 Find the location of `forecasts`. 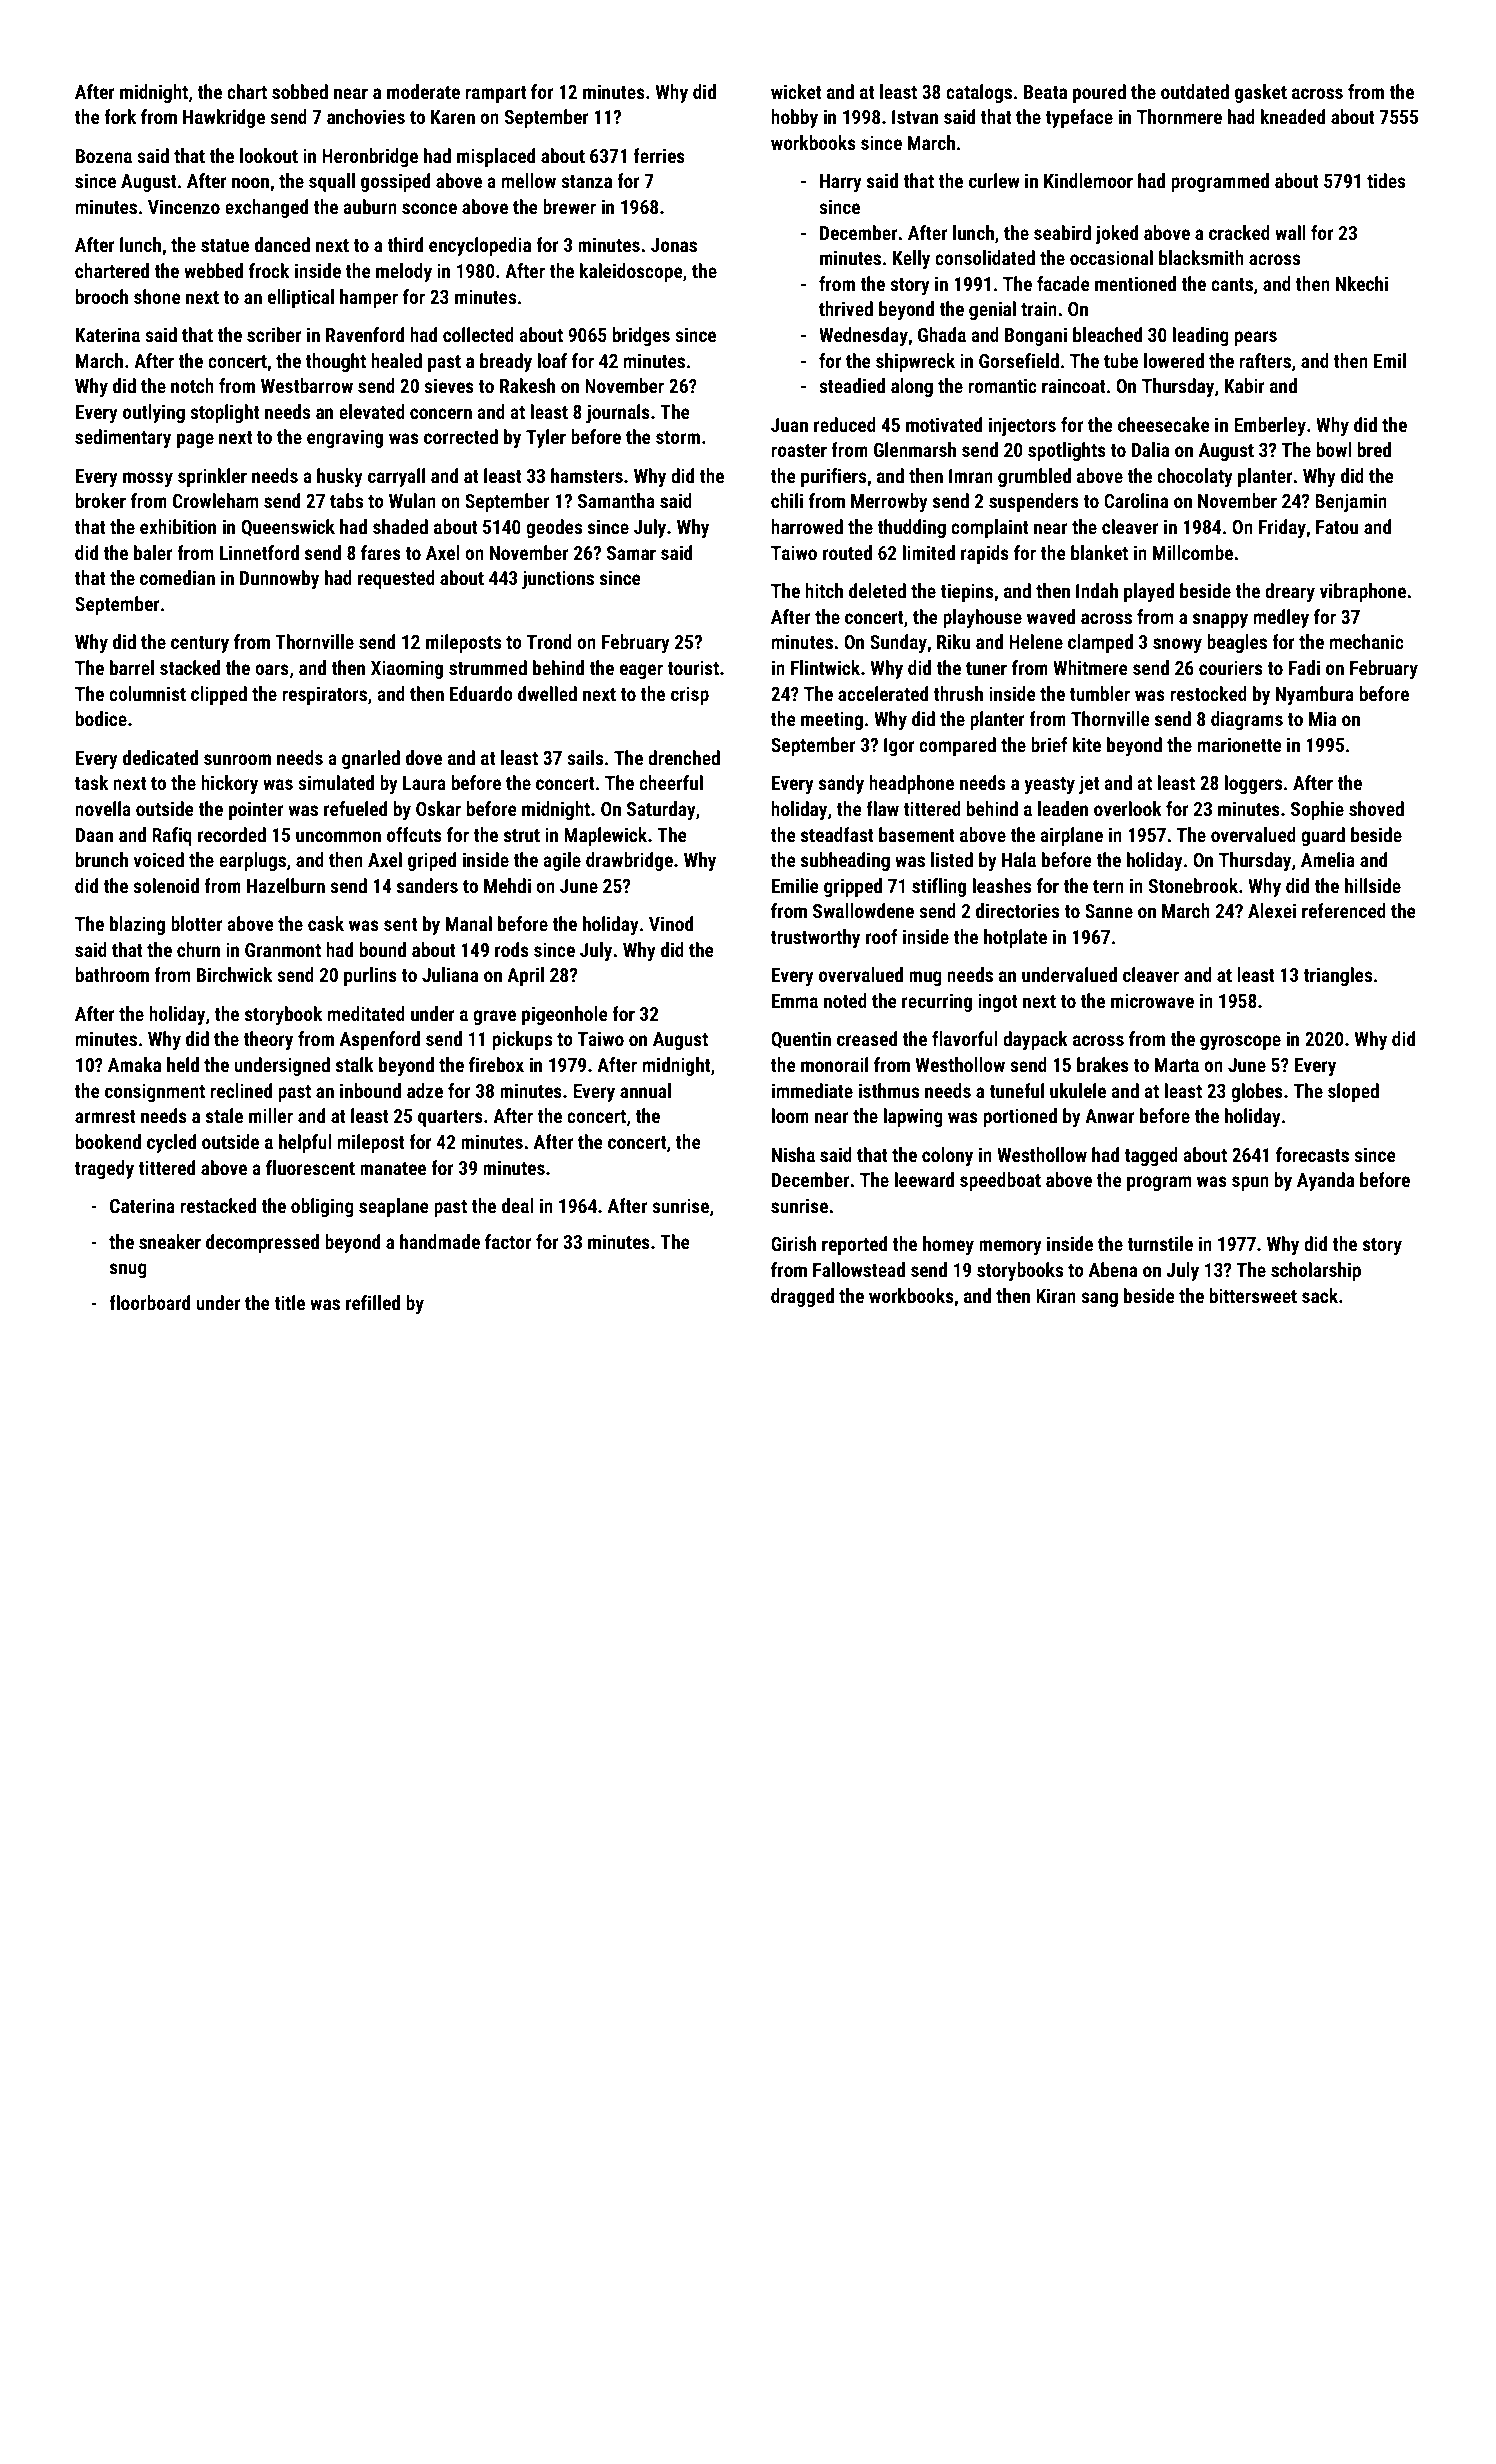

forecasts is located at coordinates (1312, 1154).
